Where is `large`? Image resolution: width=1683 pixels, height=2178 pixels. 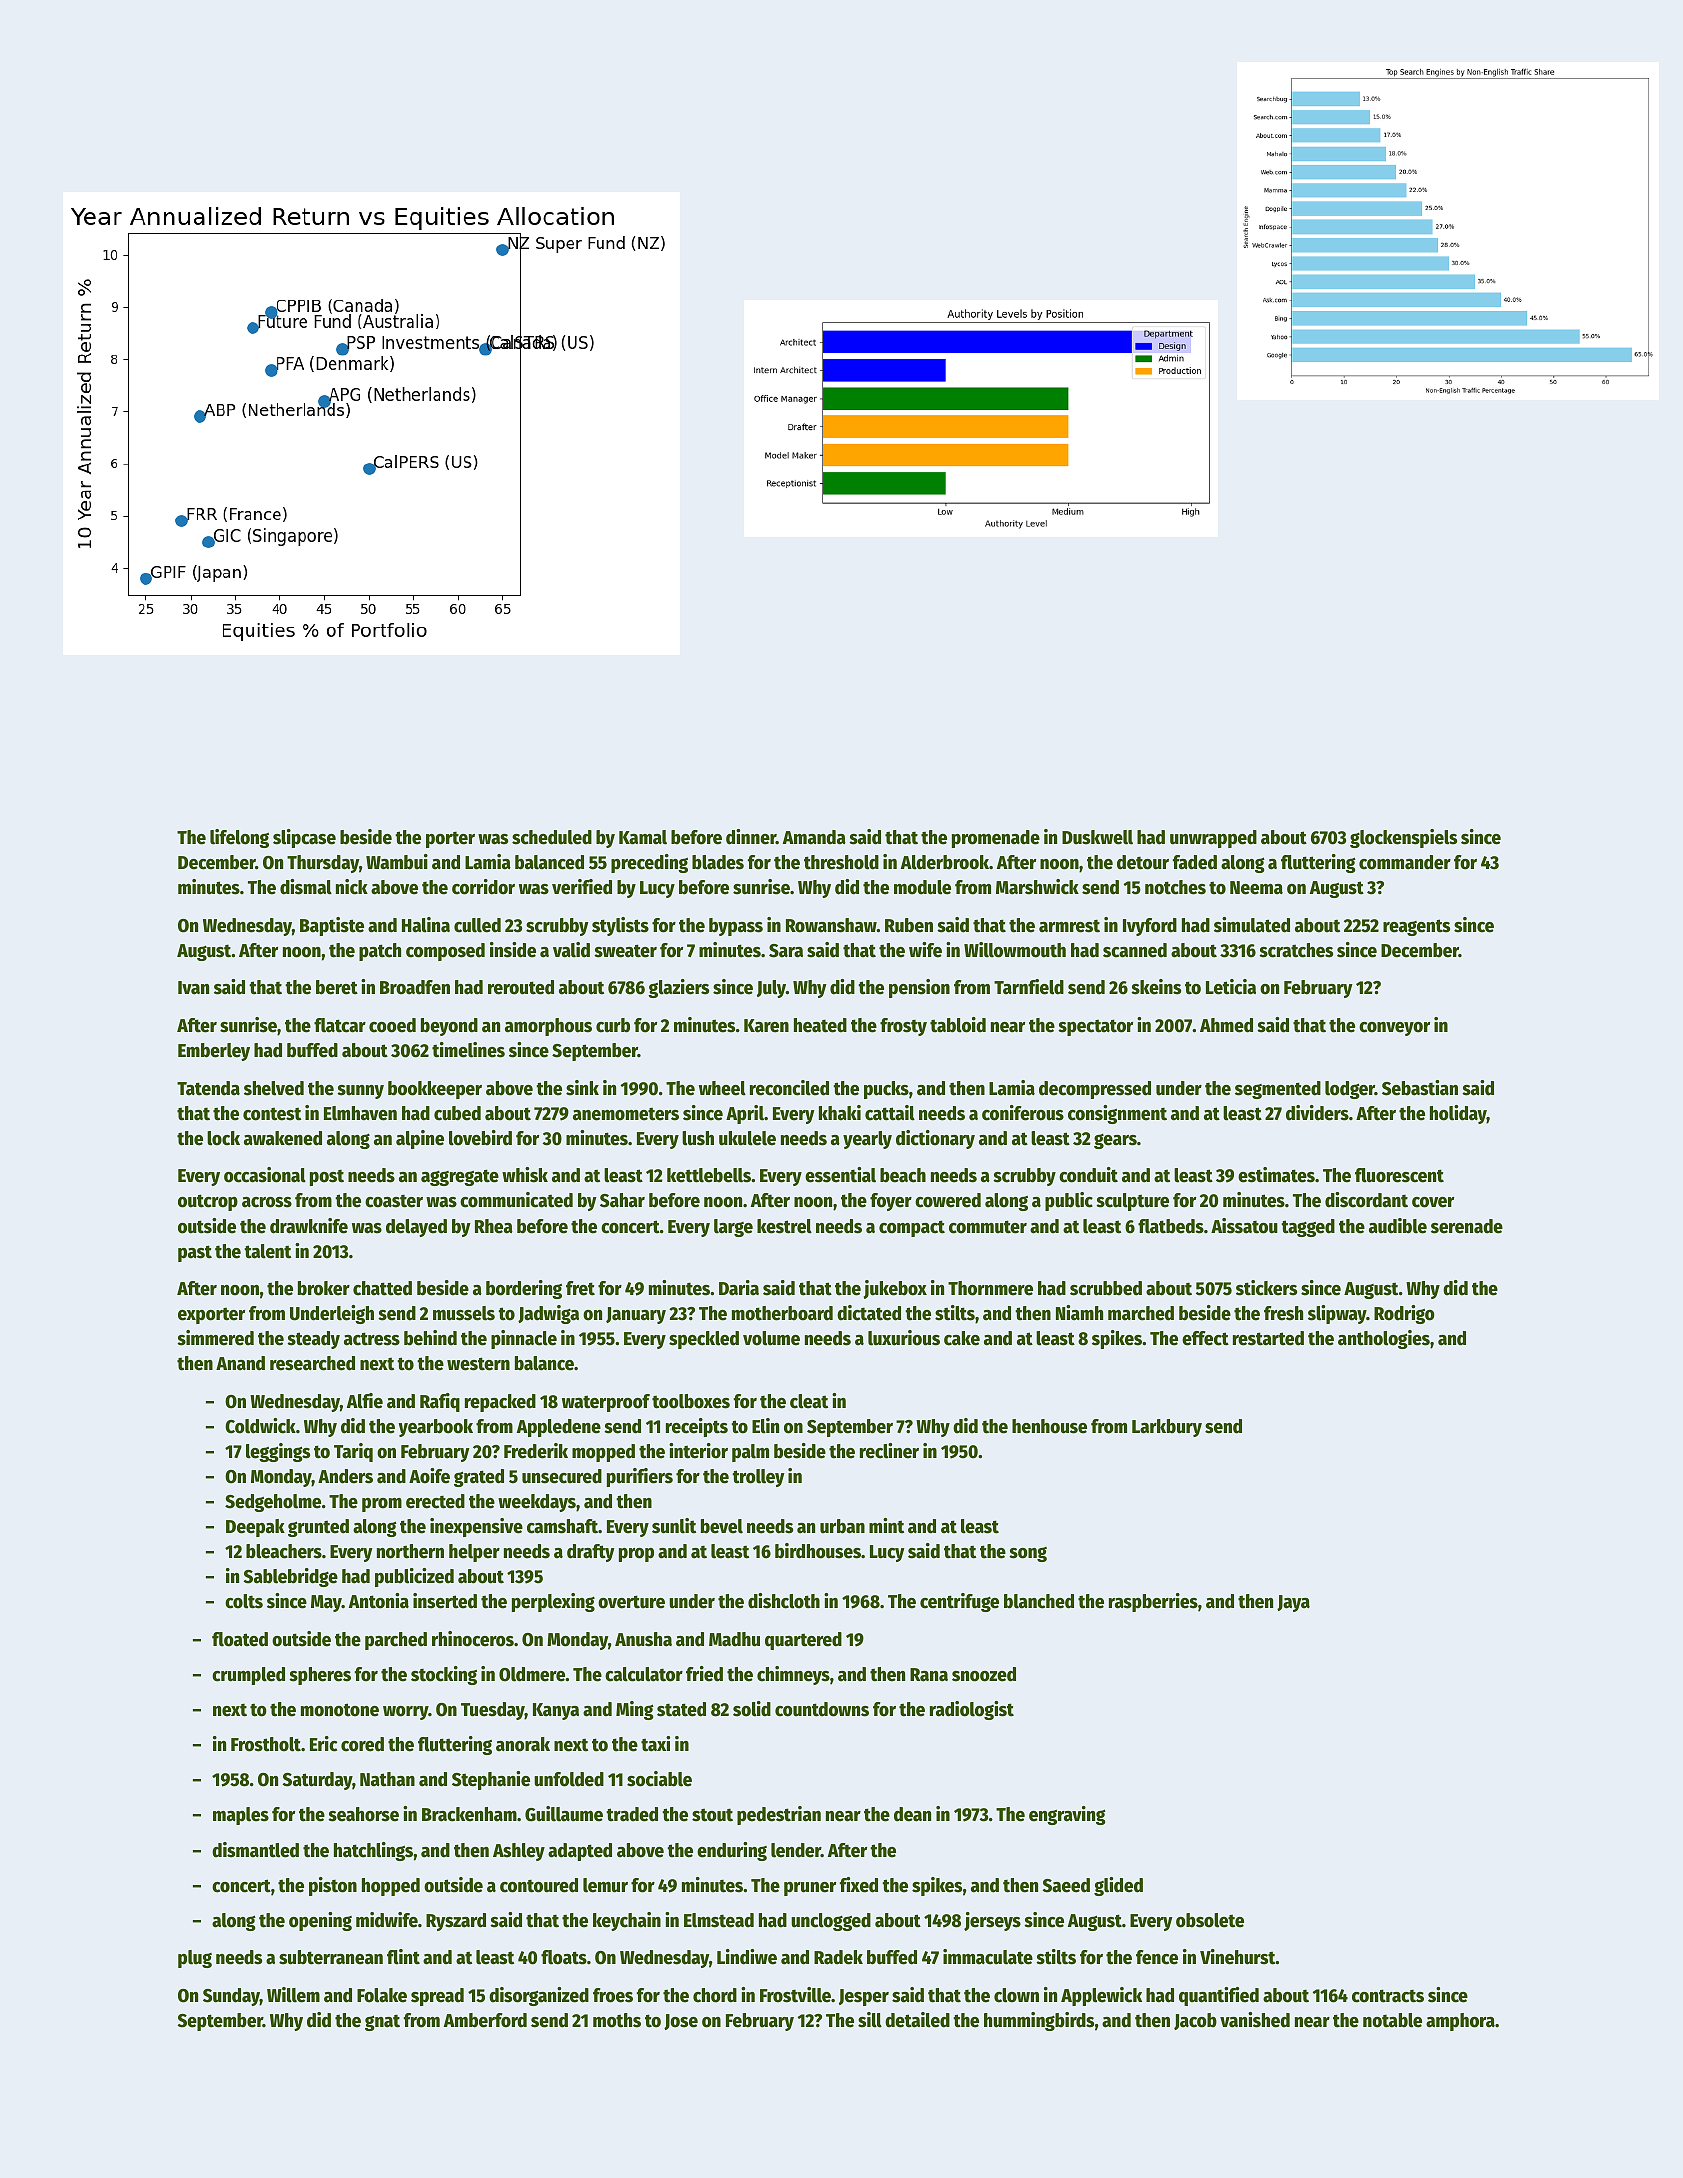 large is located at coordinates (733, 1228).
